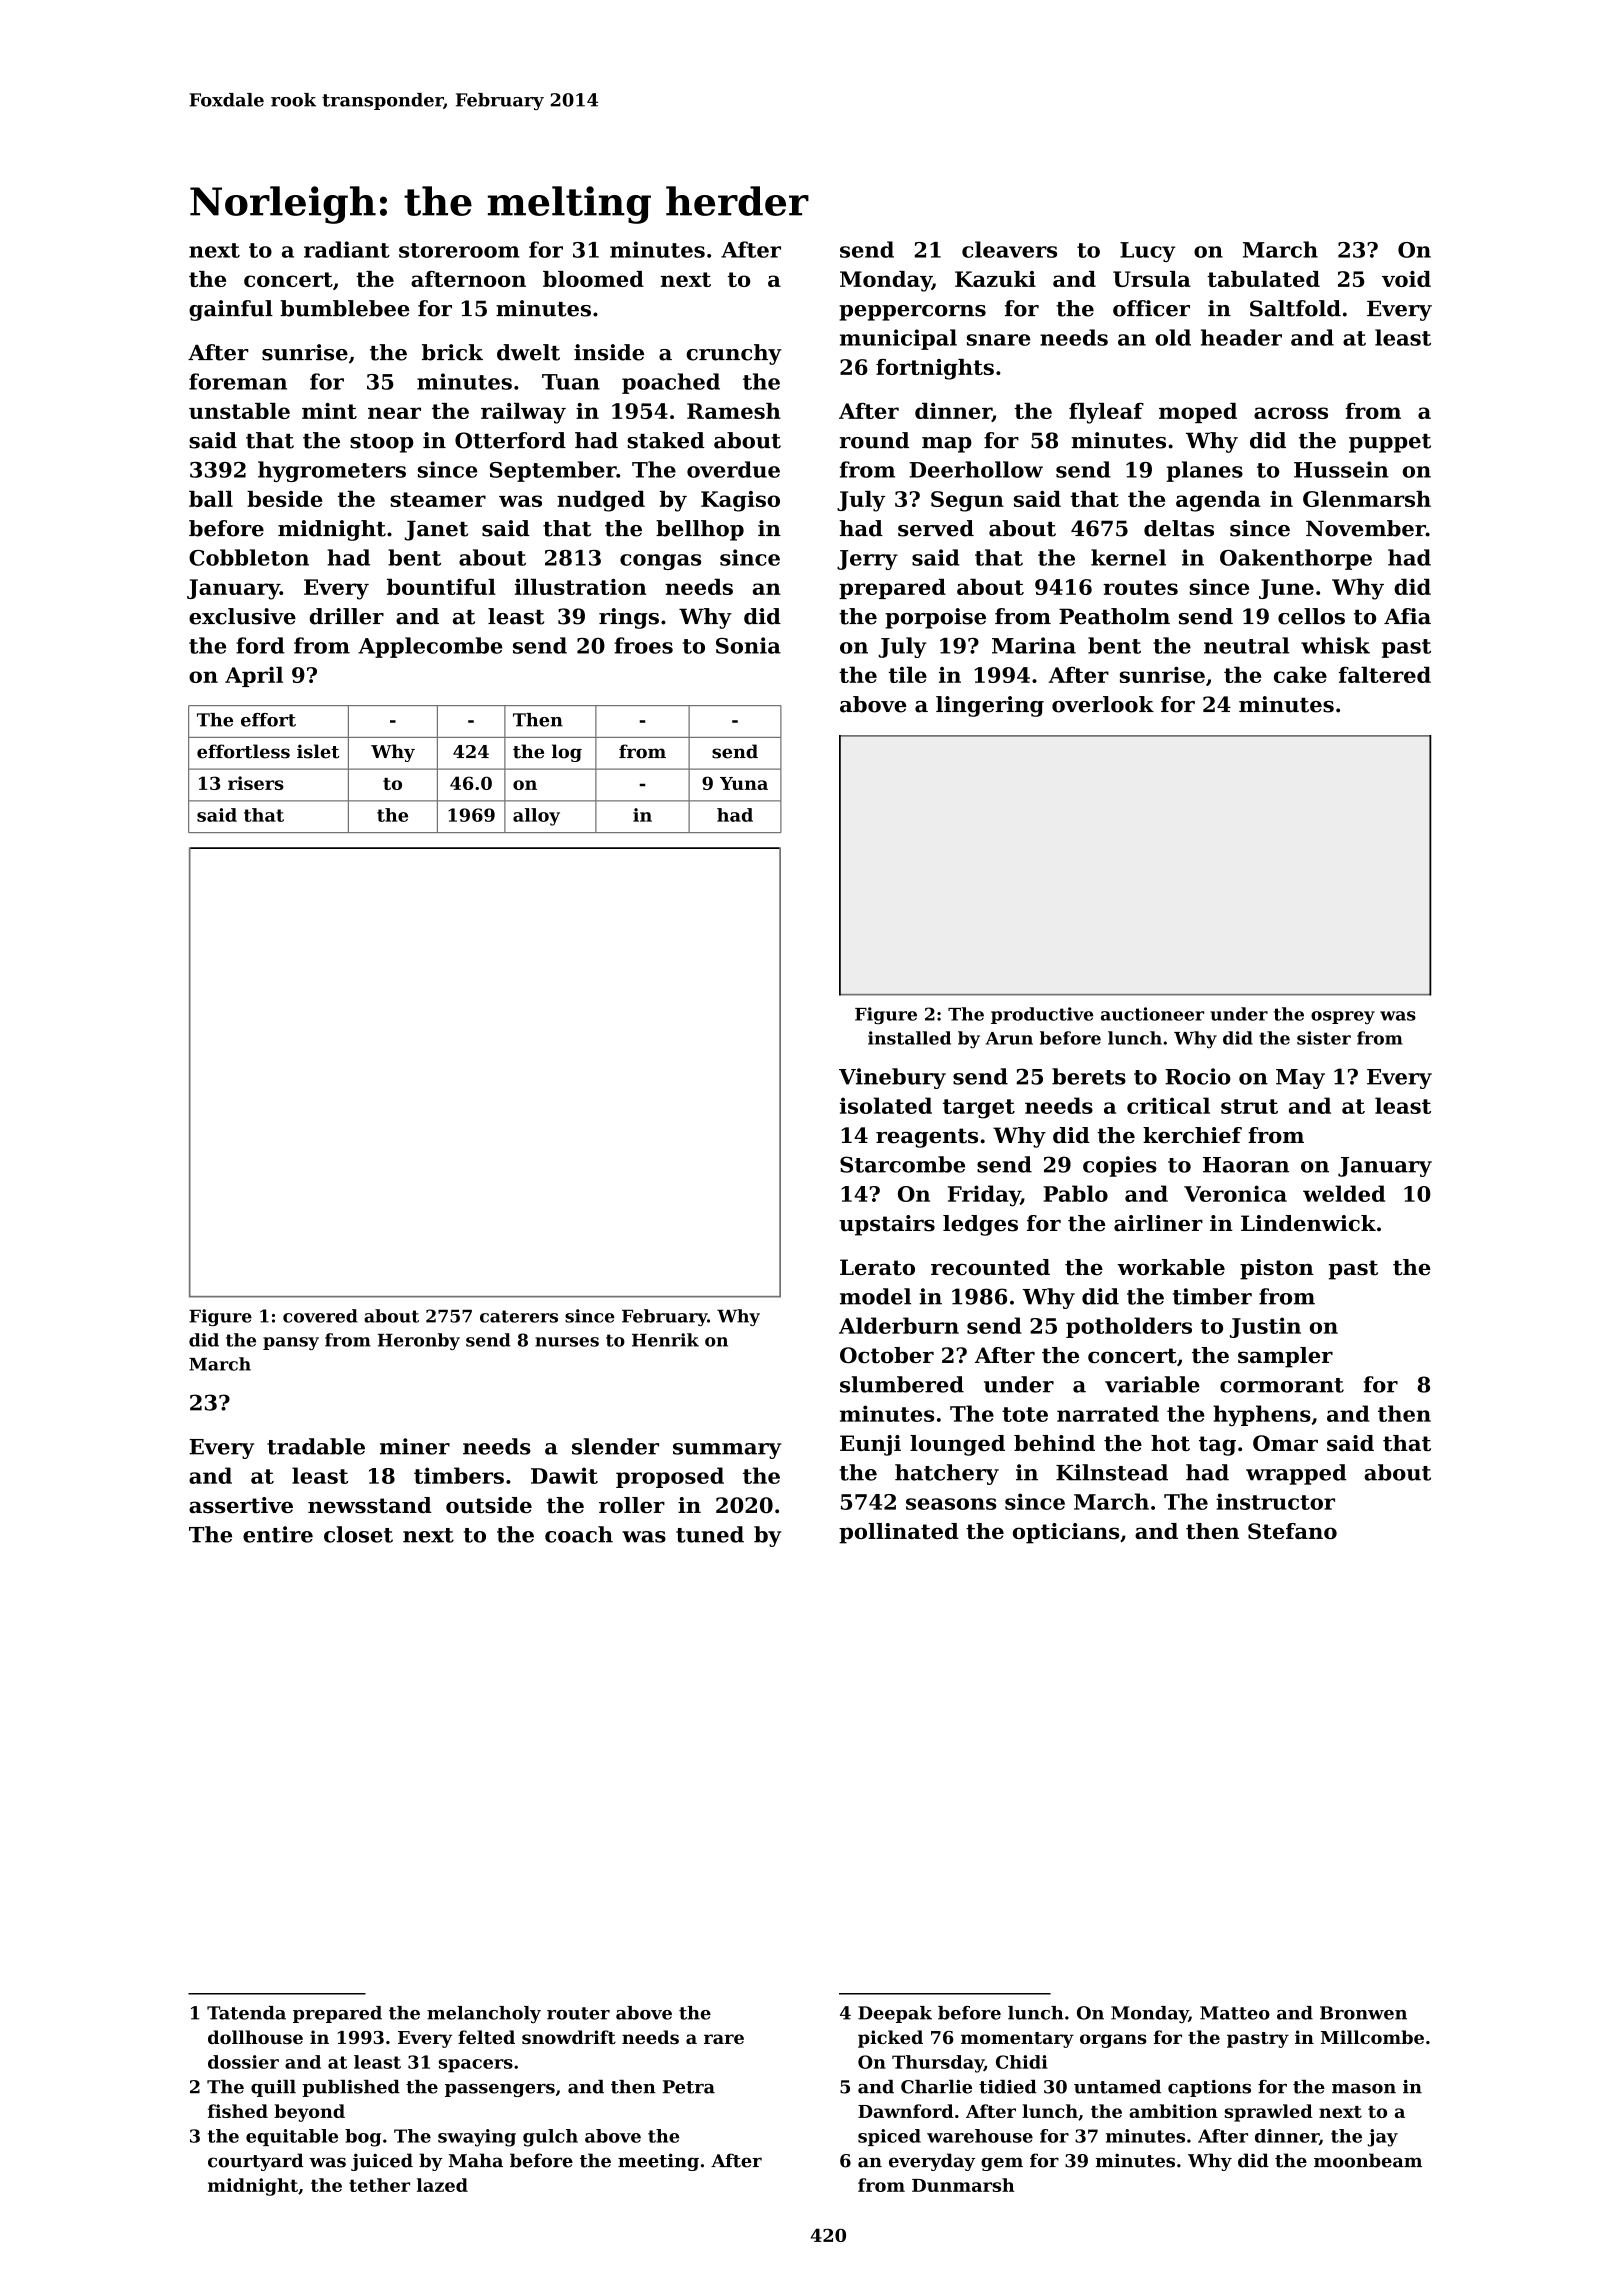 The height and width of the screenshot is (2292, 1620). What do you see at coordinates (1366, 528) in the screenshot?
I see `November` at bounding box center [1366, 528].
